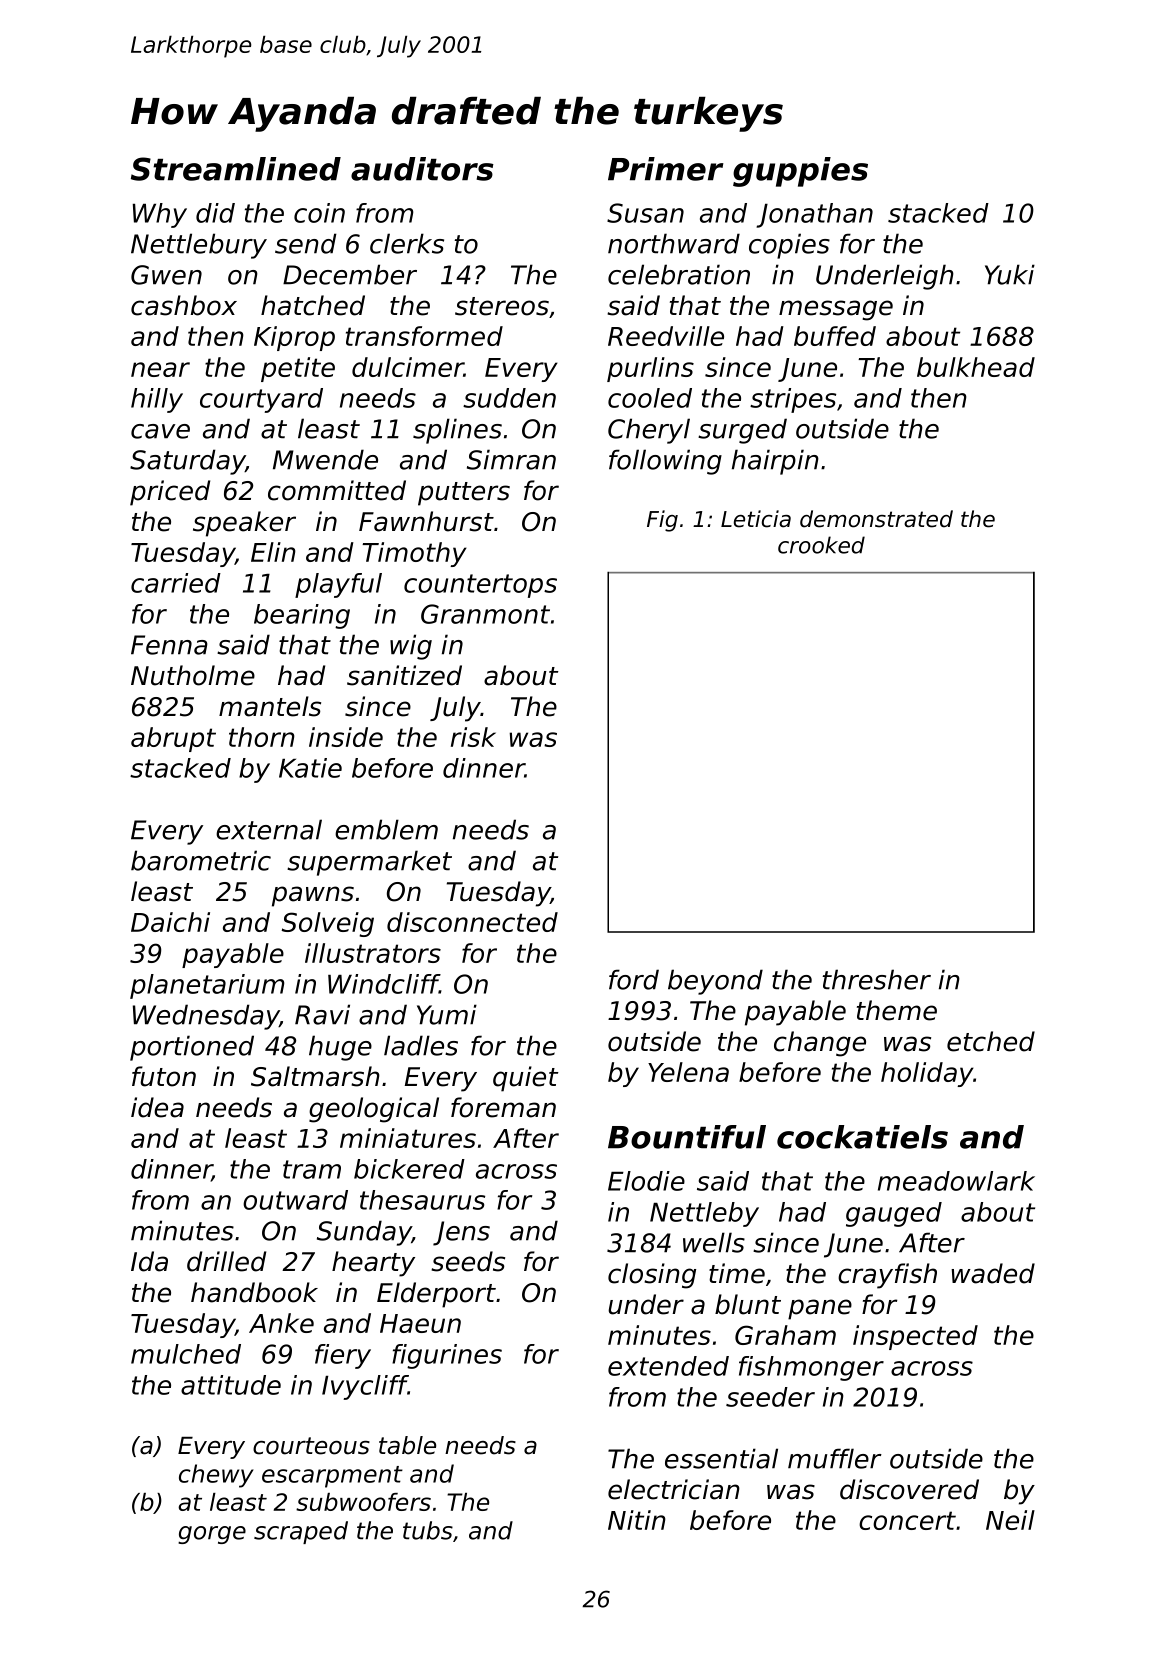 The image size is (1165, 1654). I want to click on Leticia, so click(756, 519).
